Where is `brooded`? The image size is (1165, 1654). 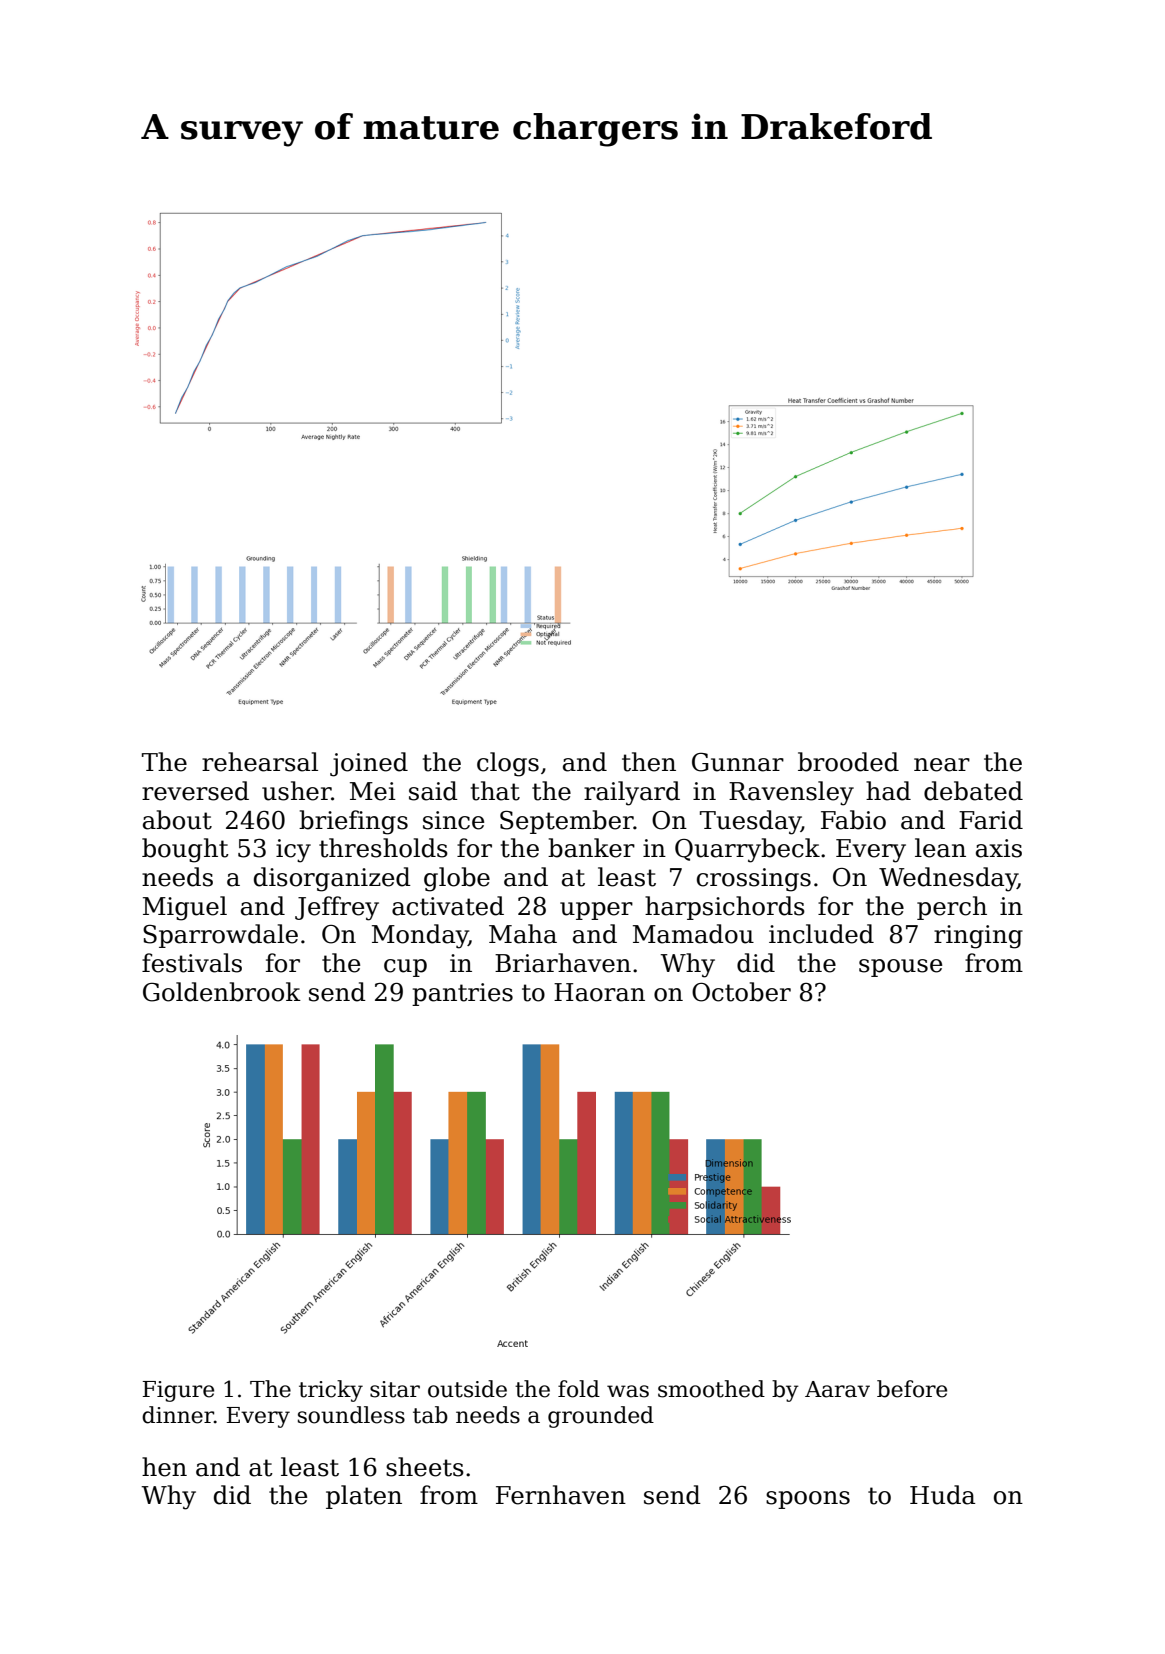 brooded is located at coordinates (848, 762).
